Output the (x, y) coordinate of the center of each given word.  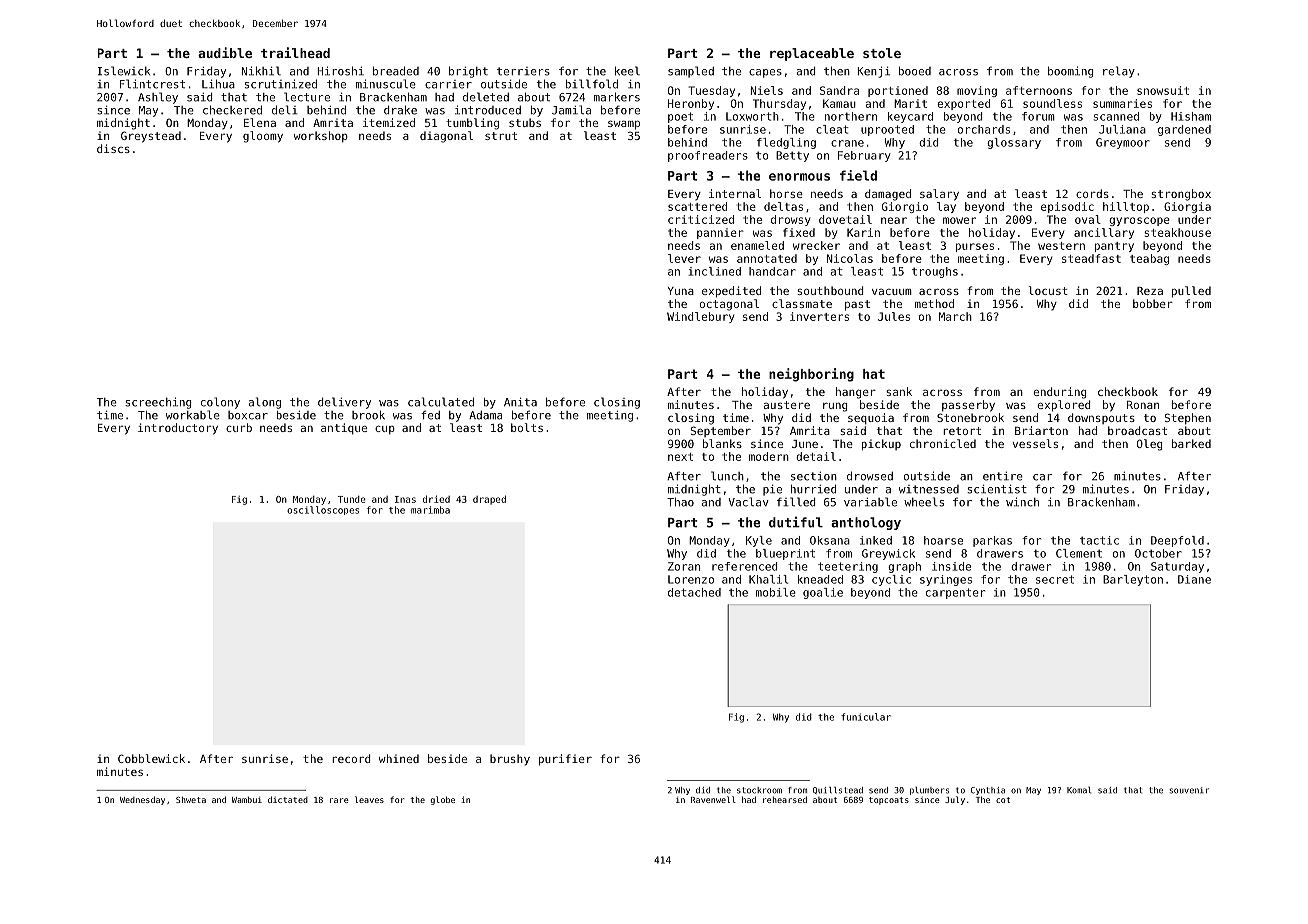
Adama (485, 415)
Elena (260, 122)
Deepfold (1177, 541)
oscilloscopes (323, 510)
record (351, 758)
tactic (1099, 540)
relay (1119, 72)
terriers (523, 71)
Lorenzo (691, 579)
